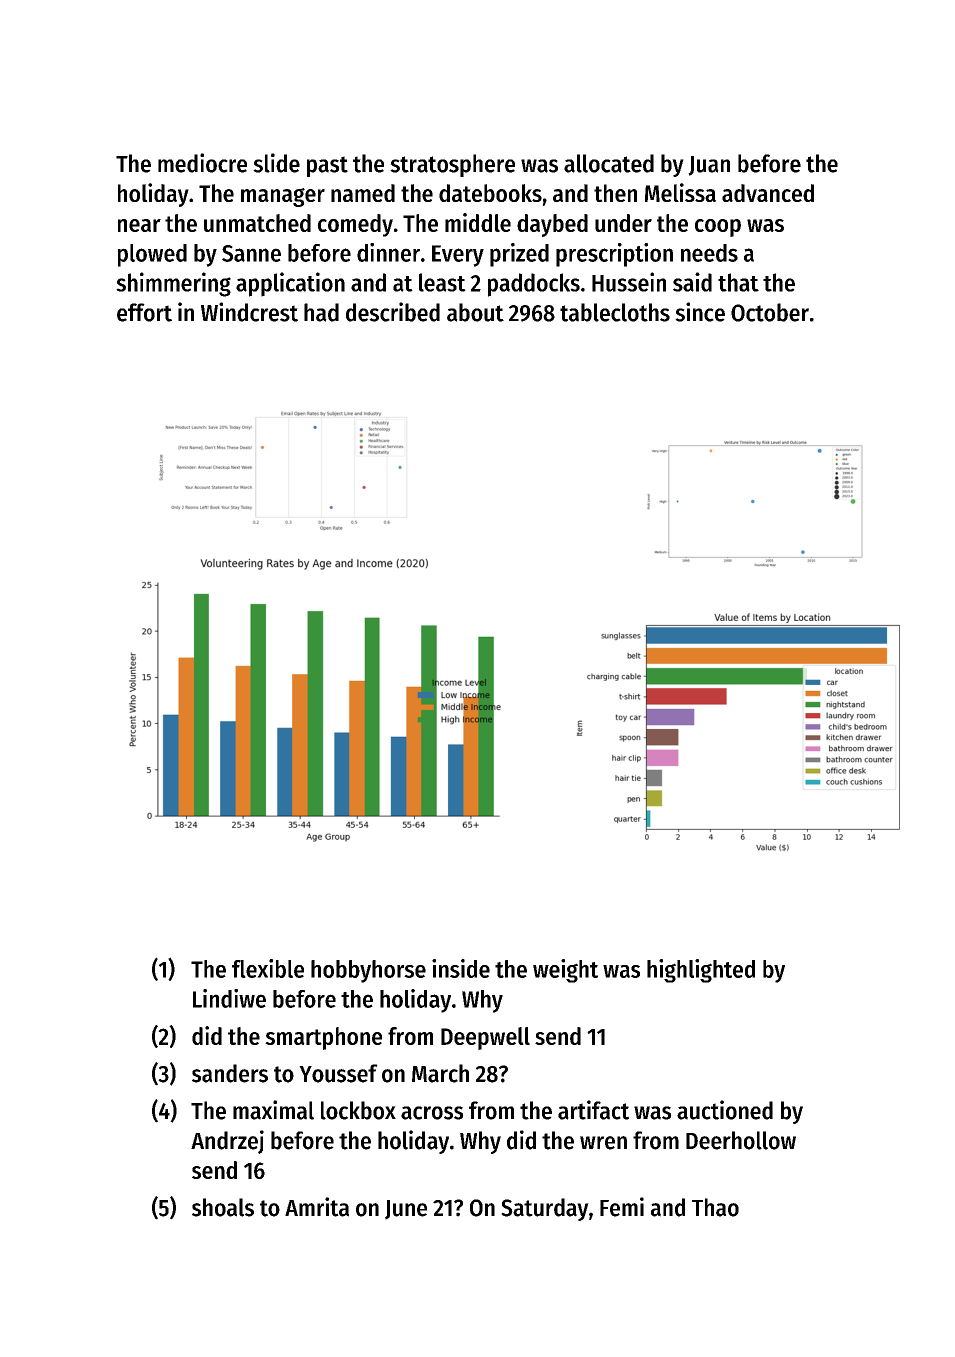 The height and width of the screenshot is (1357, 955). Describe the element at coordinates (715, 1207) in the screenshot. I see `Thao` at that location.
